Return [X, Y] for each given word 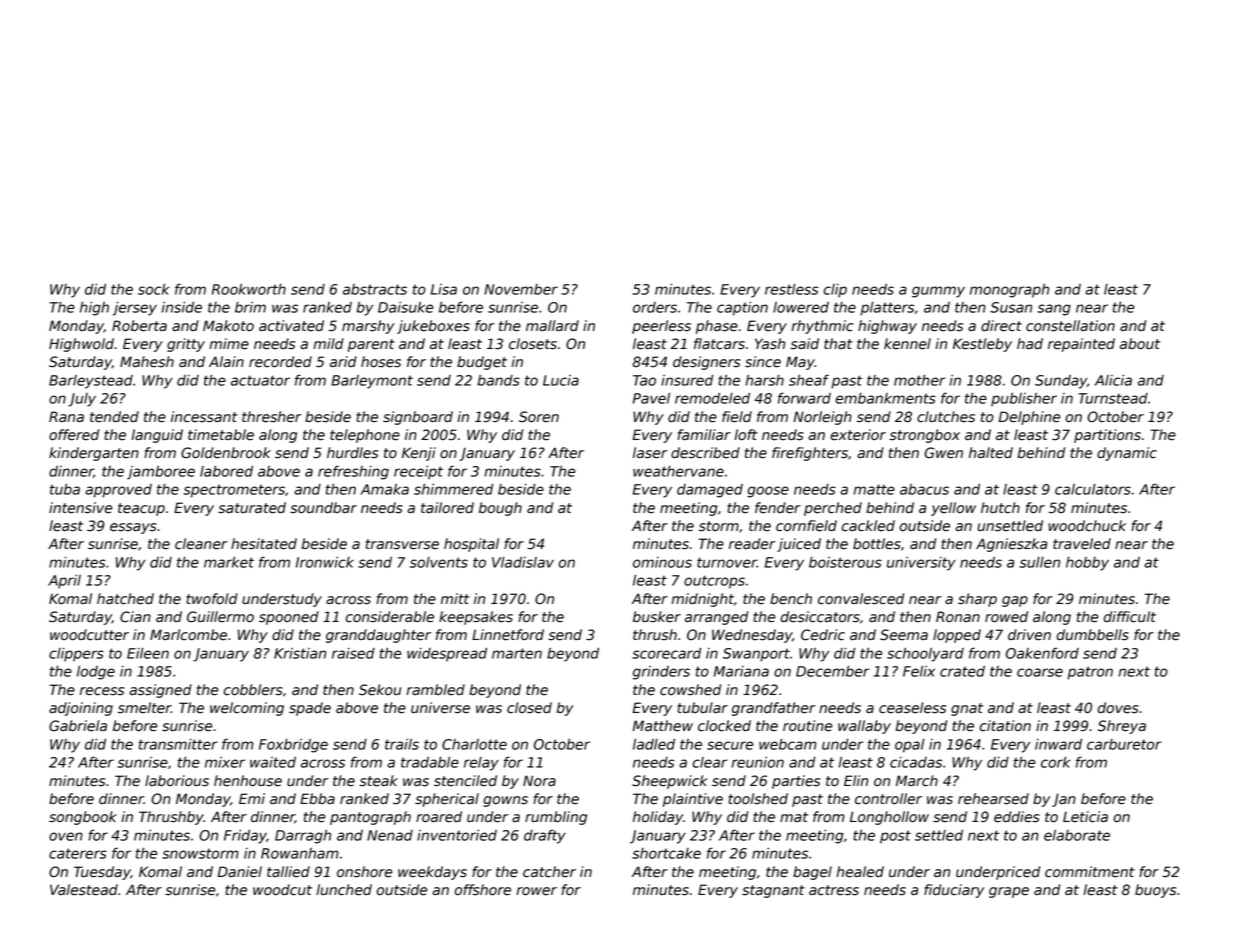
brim [250, 307]
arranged [716, 618]
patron [1090, 673]
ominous [662, 562]
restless [792, 289]
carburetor [1124, 744]
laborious [177, 781]
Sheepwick [670, 782]
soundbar [323, 508]
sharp [977, 600]
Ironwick [325, 562]
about [1140, 344]
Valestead [84, 890]
